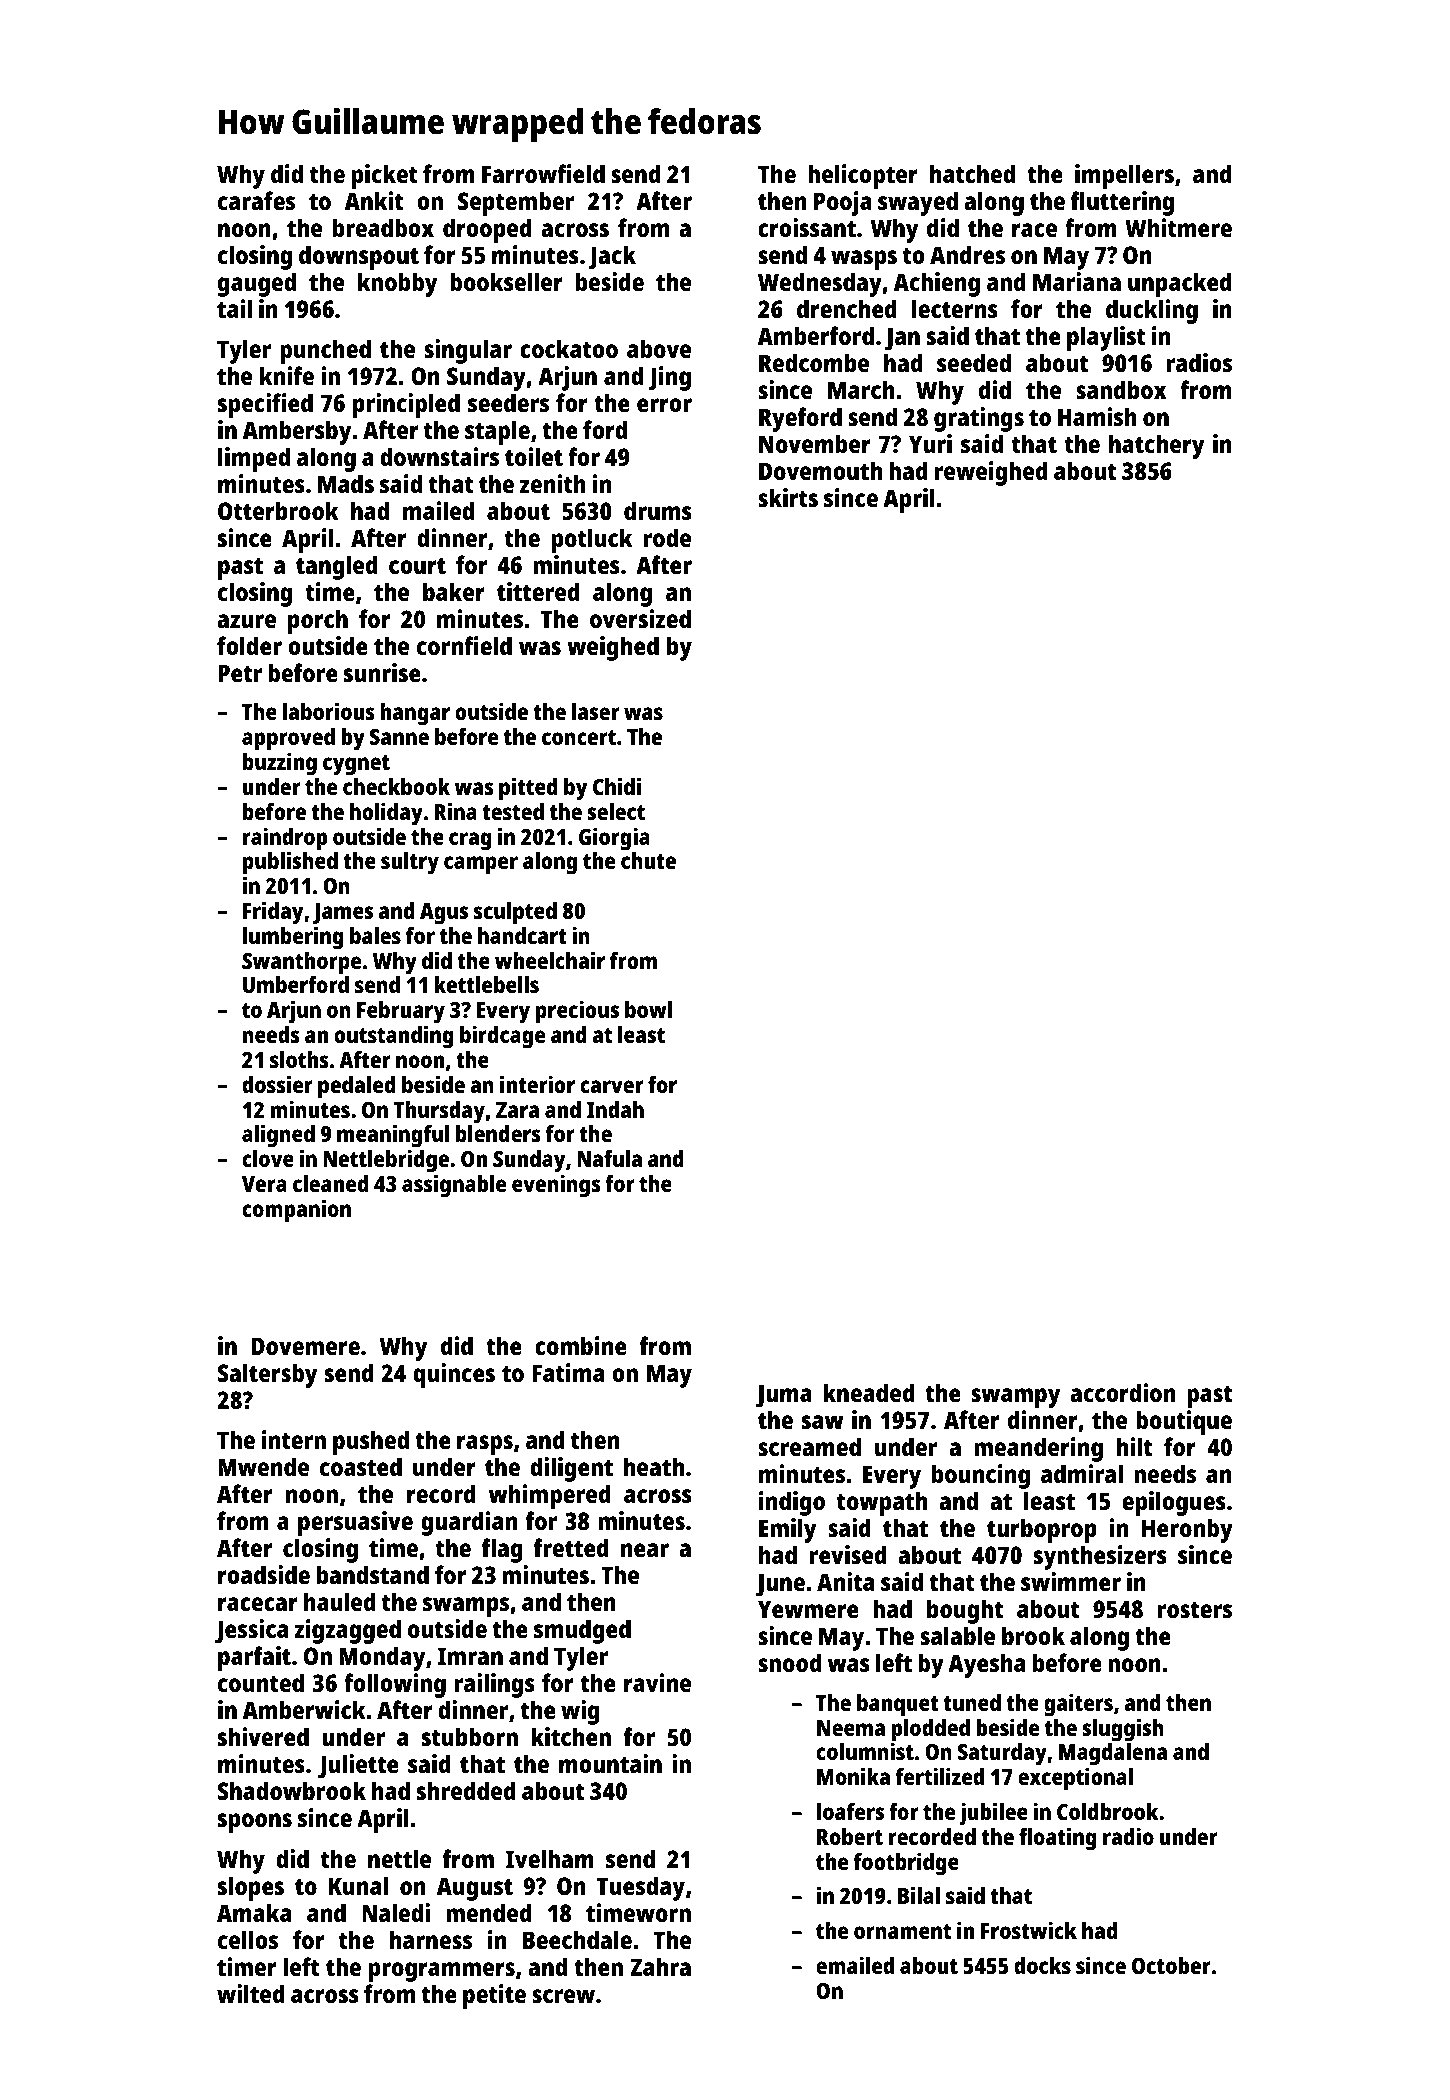 Image resolution: width=1450 pixels, height=2100 pixels. Describe the element at coordinates (1124, 176) in the document. I see `impellers` at that location.
